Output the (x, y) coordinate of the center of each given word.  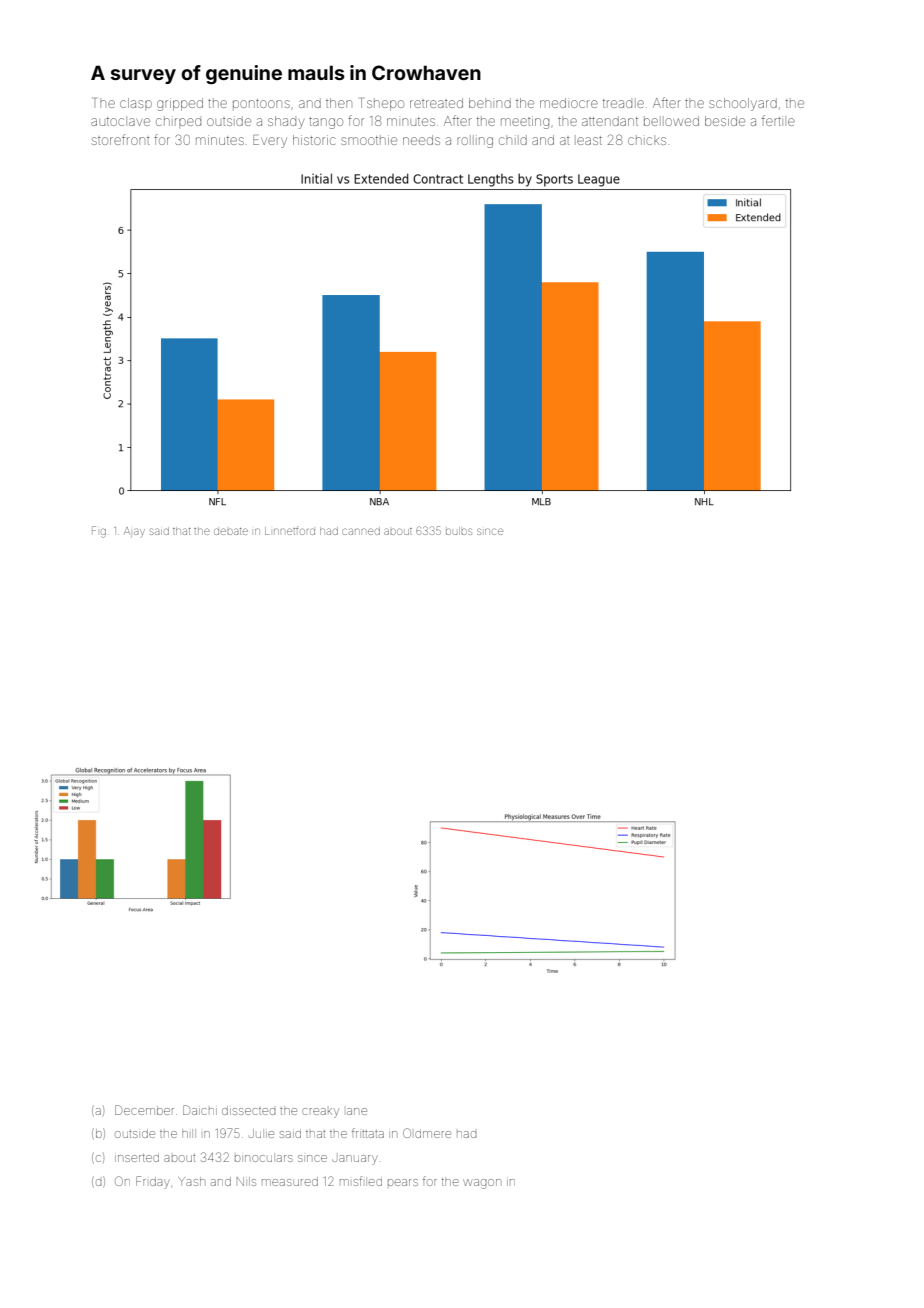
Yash (192, 1181)
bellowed (671, 121)
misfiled (361, 1181)
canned (361, 531)
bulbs (459, 531)
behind (490, 103)
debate (231, 531)
